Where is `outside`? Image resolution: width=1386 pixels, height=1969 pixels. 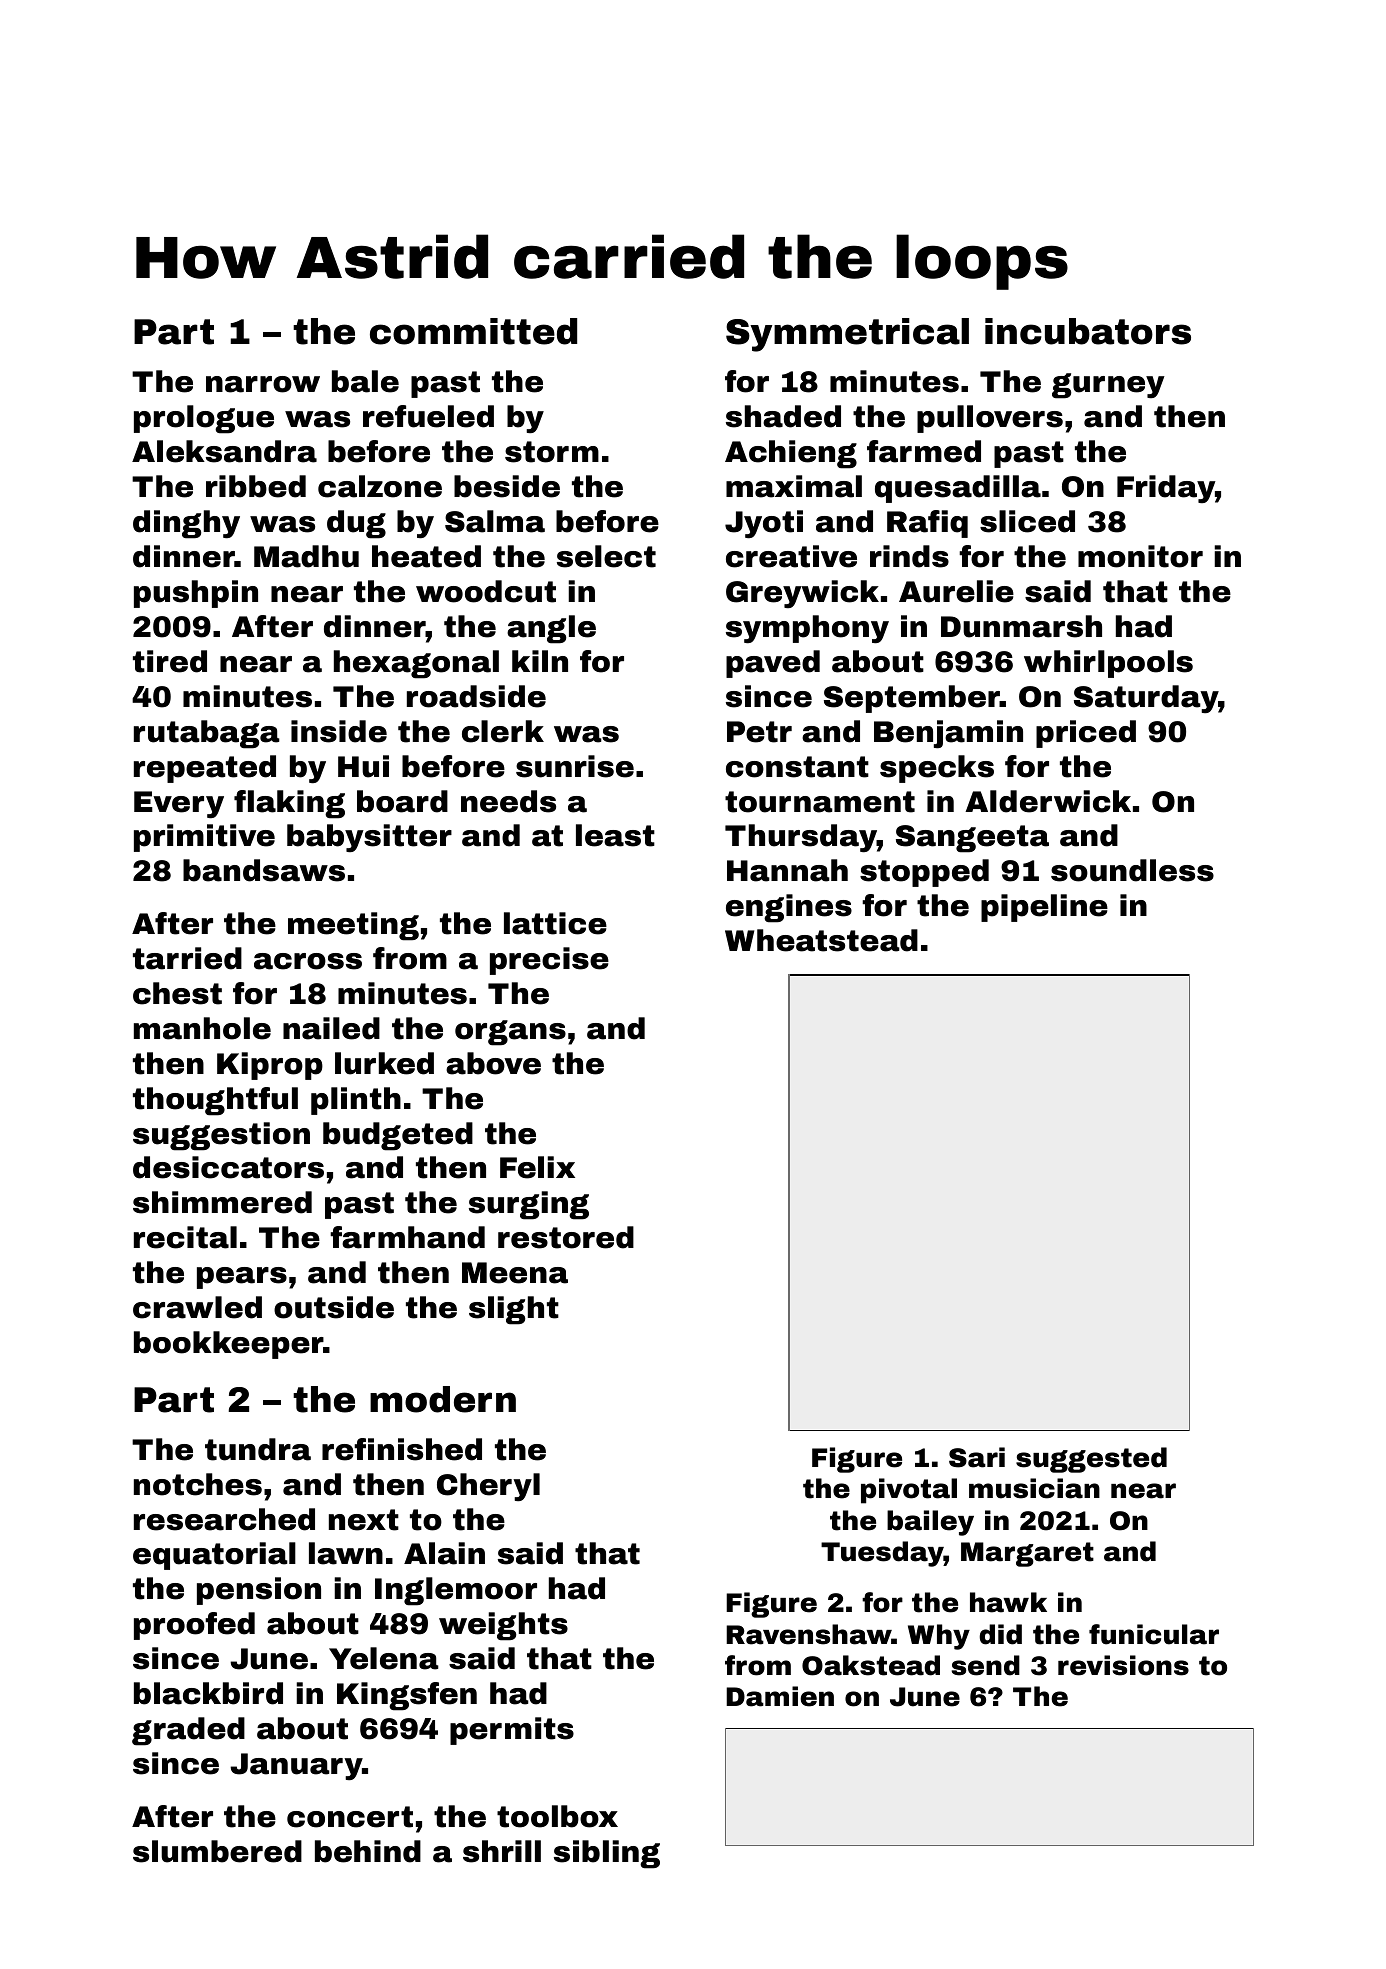
outside is located at coordinates (334, 1307).
